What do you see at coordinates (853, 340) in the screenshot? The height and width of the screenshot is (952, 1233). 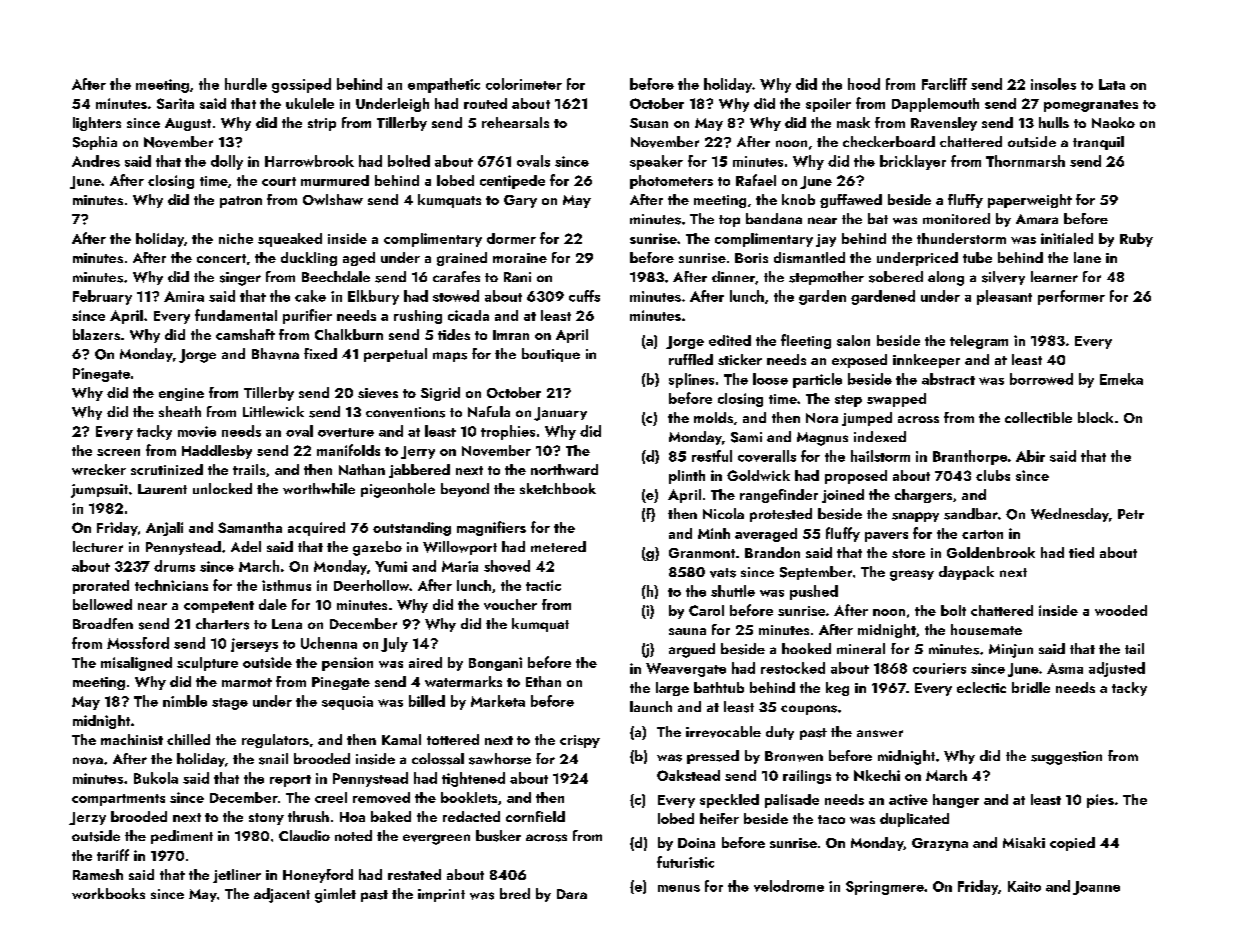 I see `salon` at bounding box center [853, 340].
